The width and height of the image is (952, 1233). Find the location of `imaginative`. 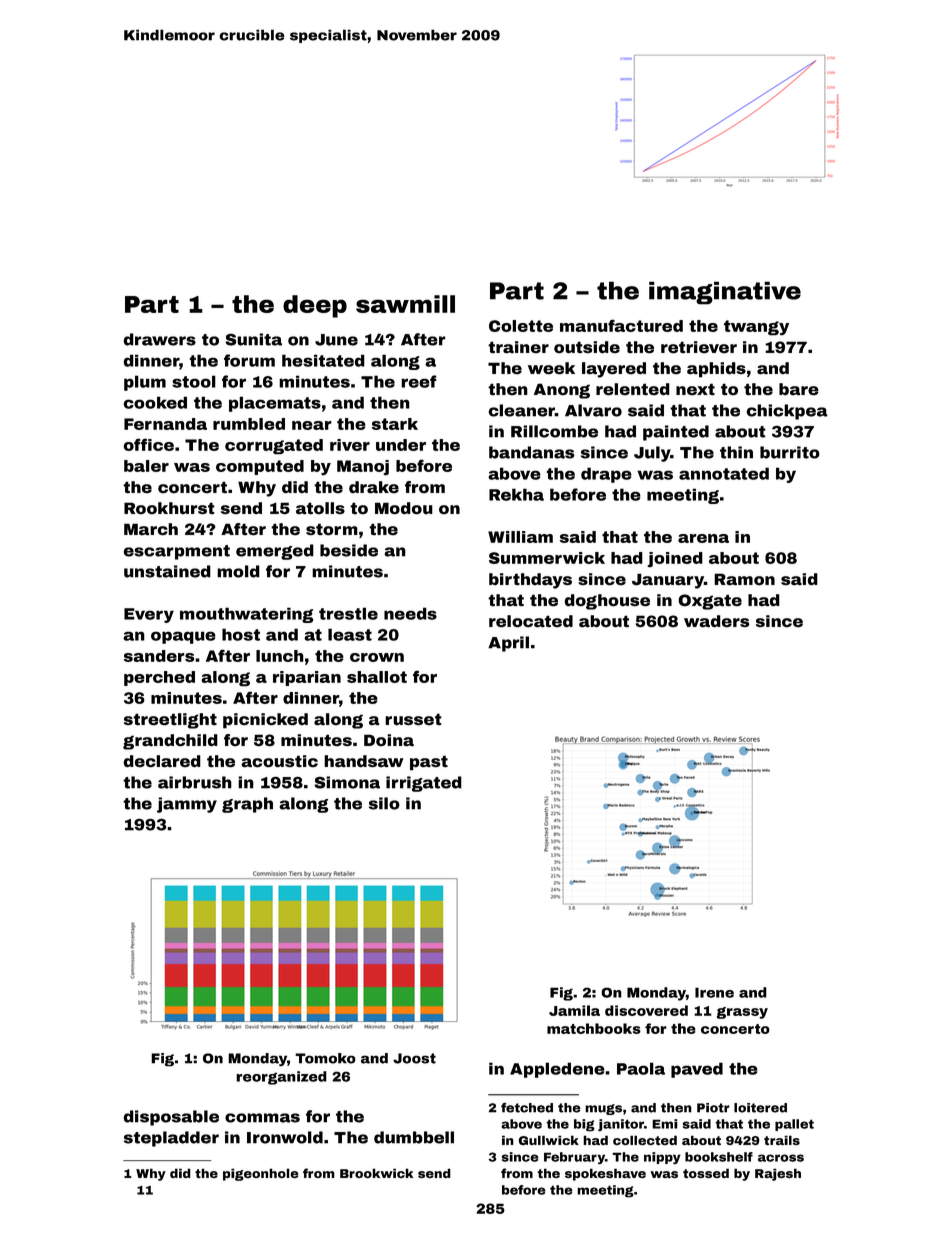

imaginative is located at coordinates (725, 293).
